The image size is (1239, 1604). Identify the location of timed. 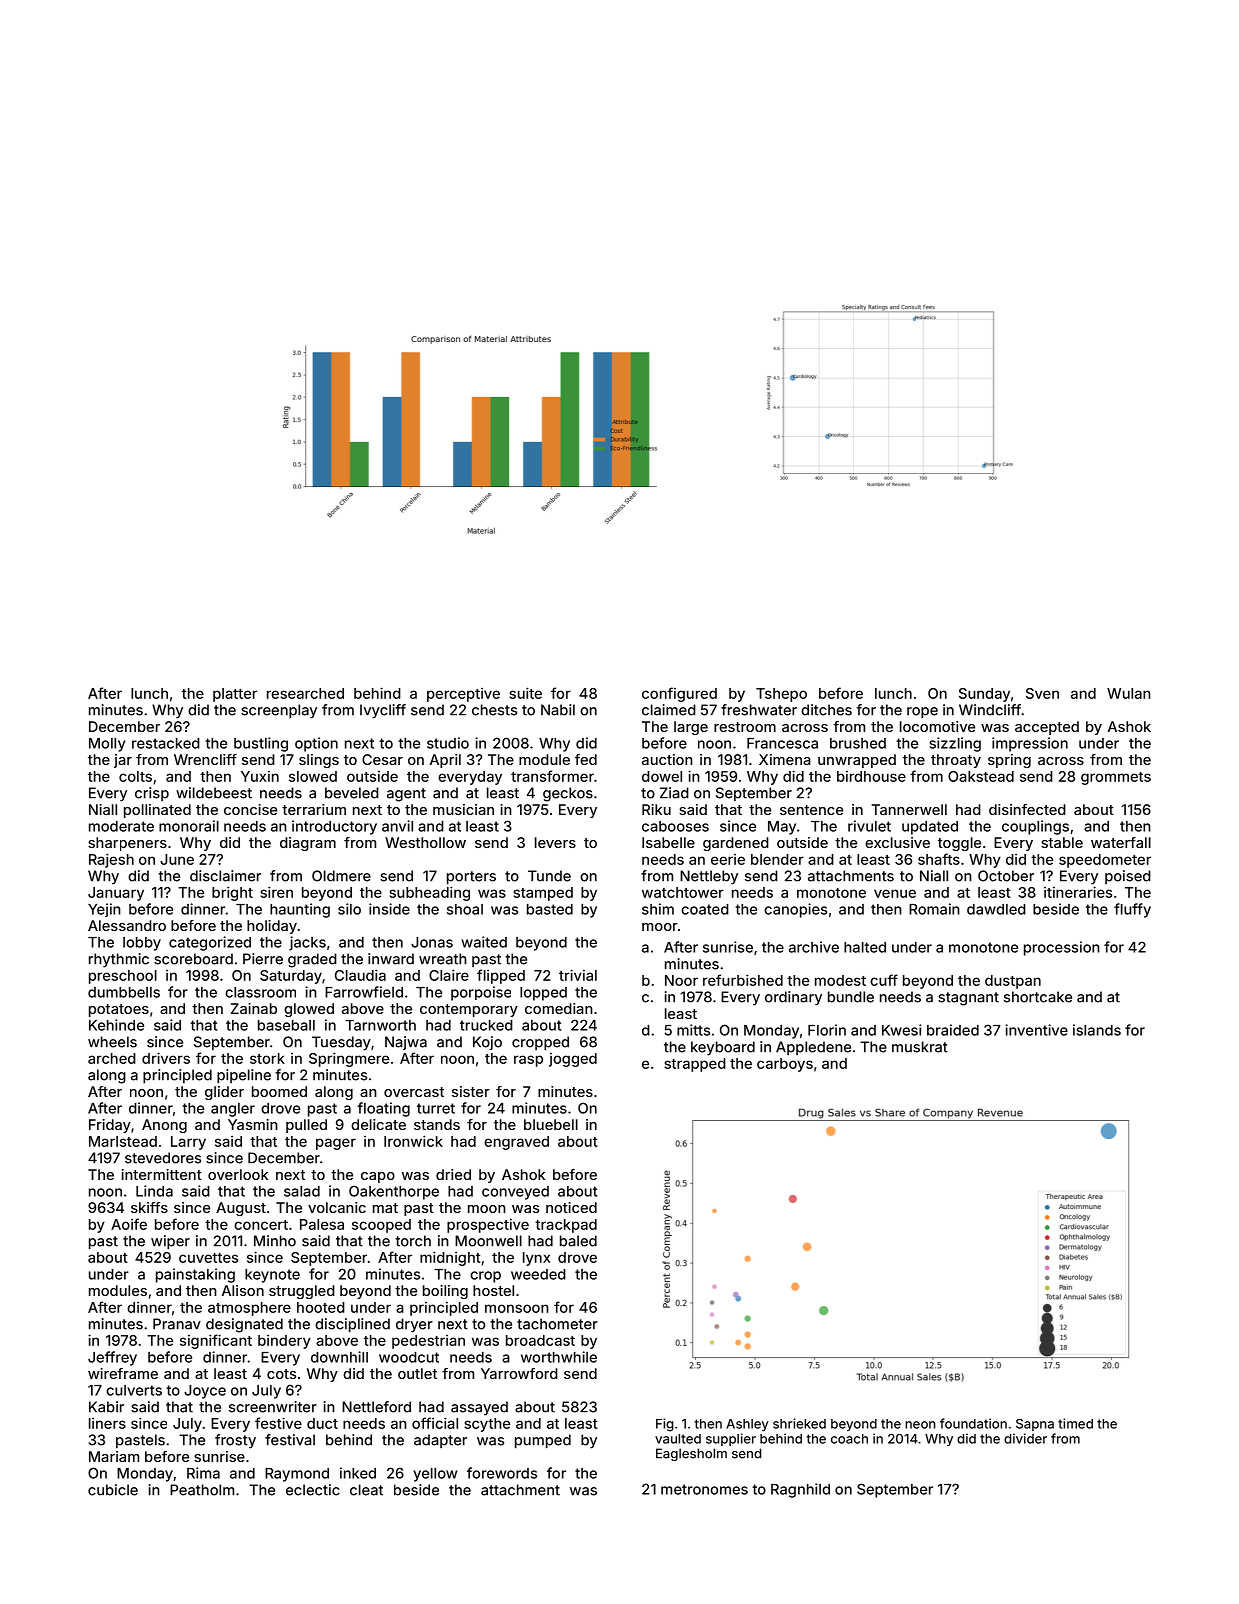
(1075, 1423).
